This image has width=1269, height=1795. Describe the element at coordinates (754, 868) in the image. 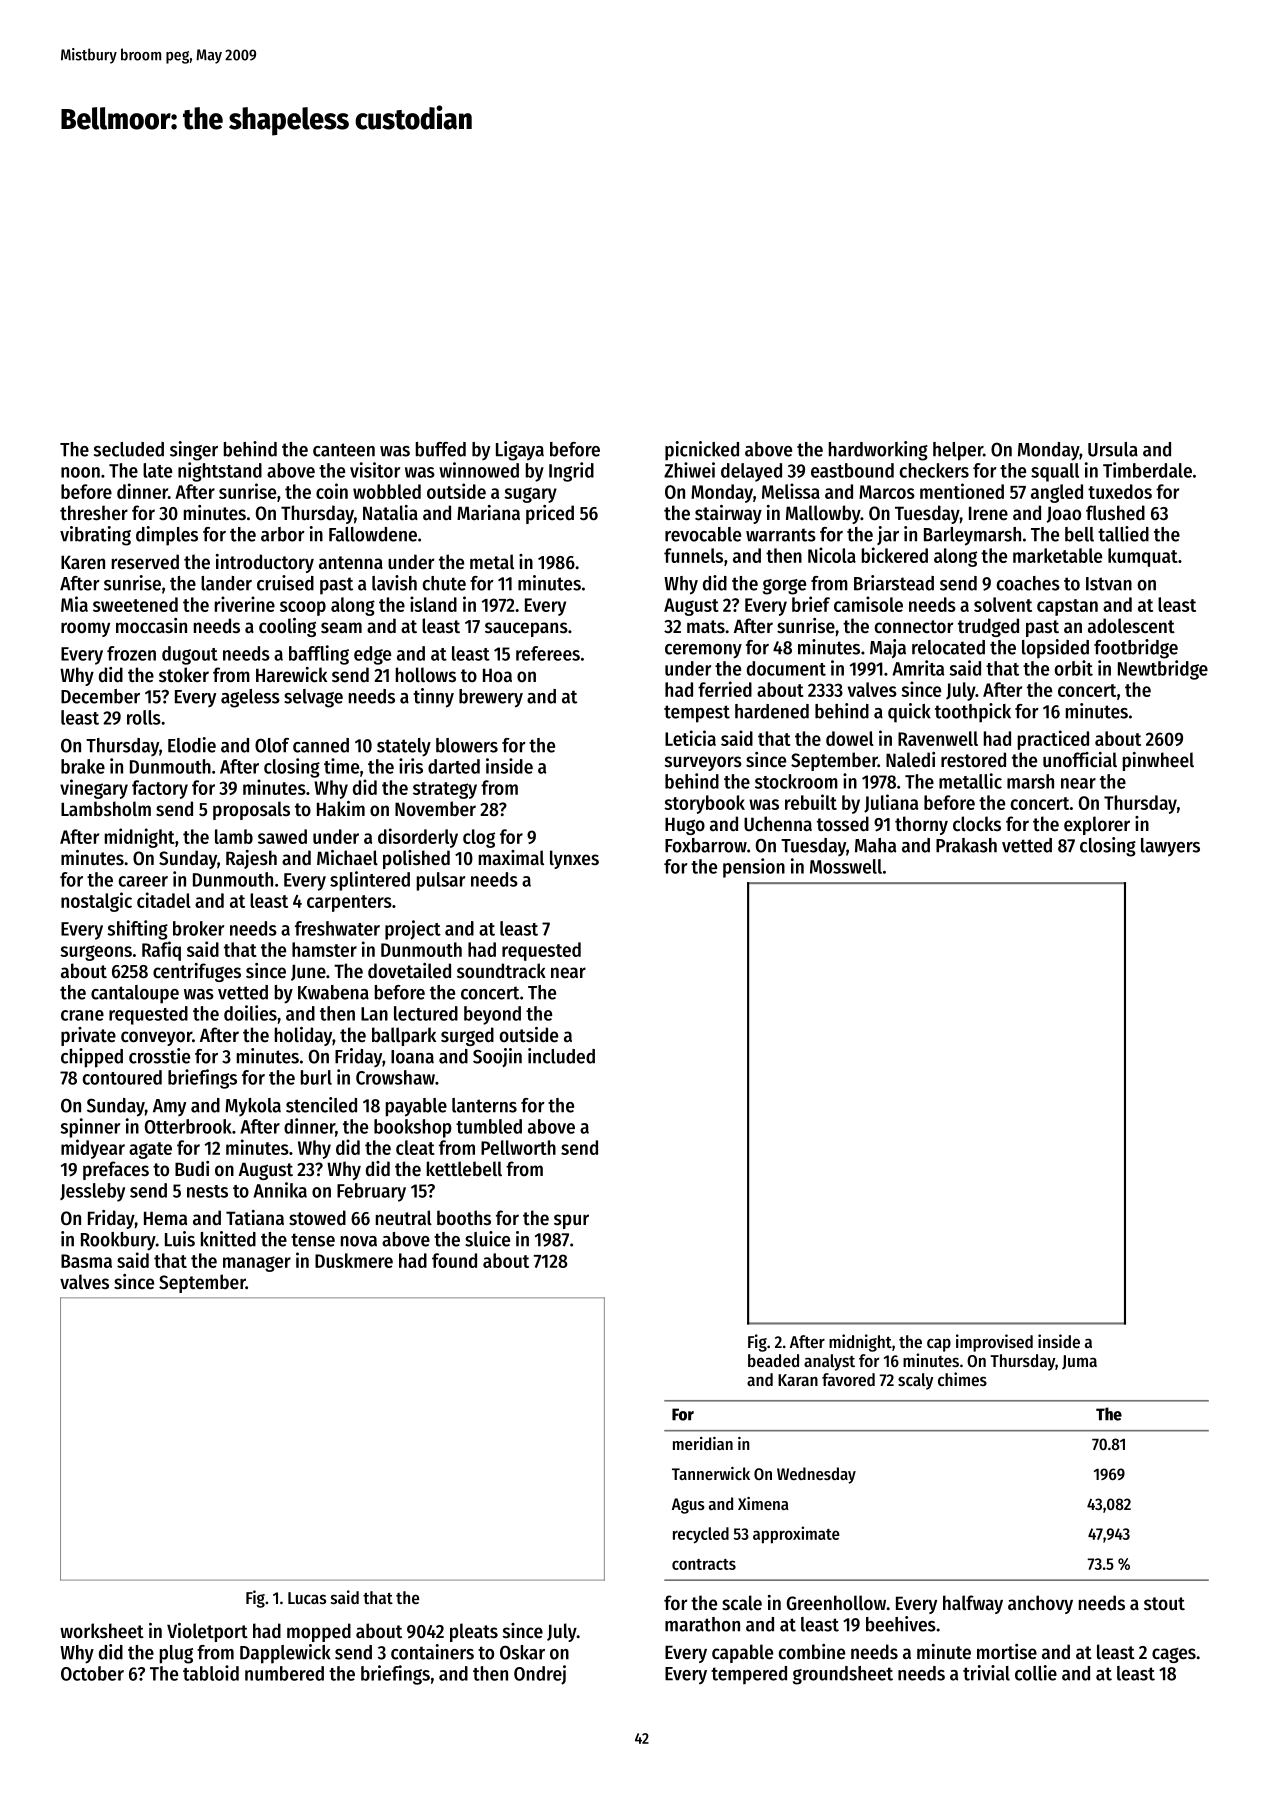

I see `pension` at that location.
